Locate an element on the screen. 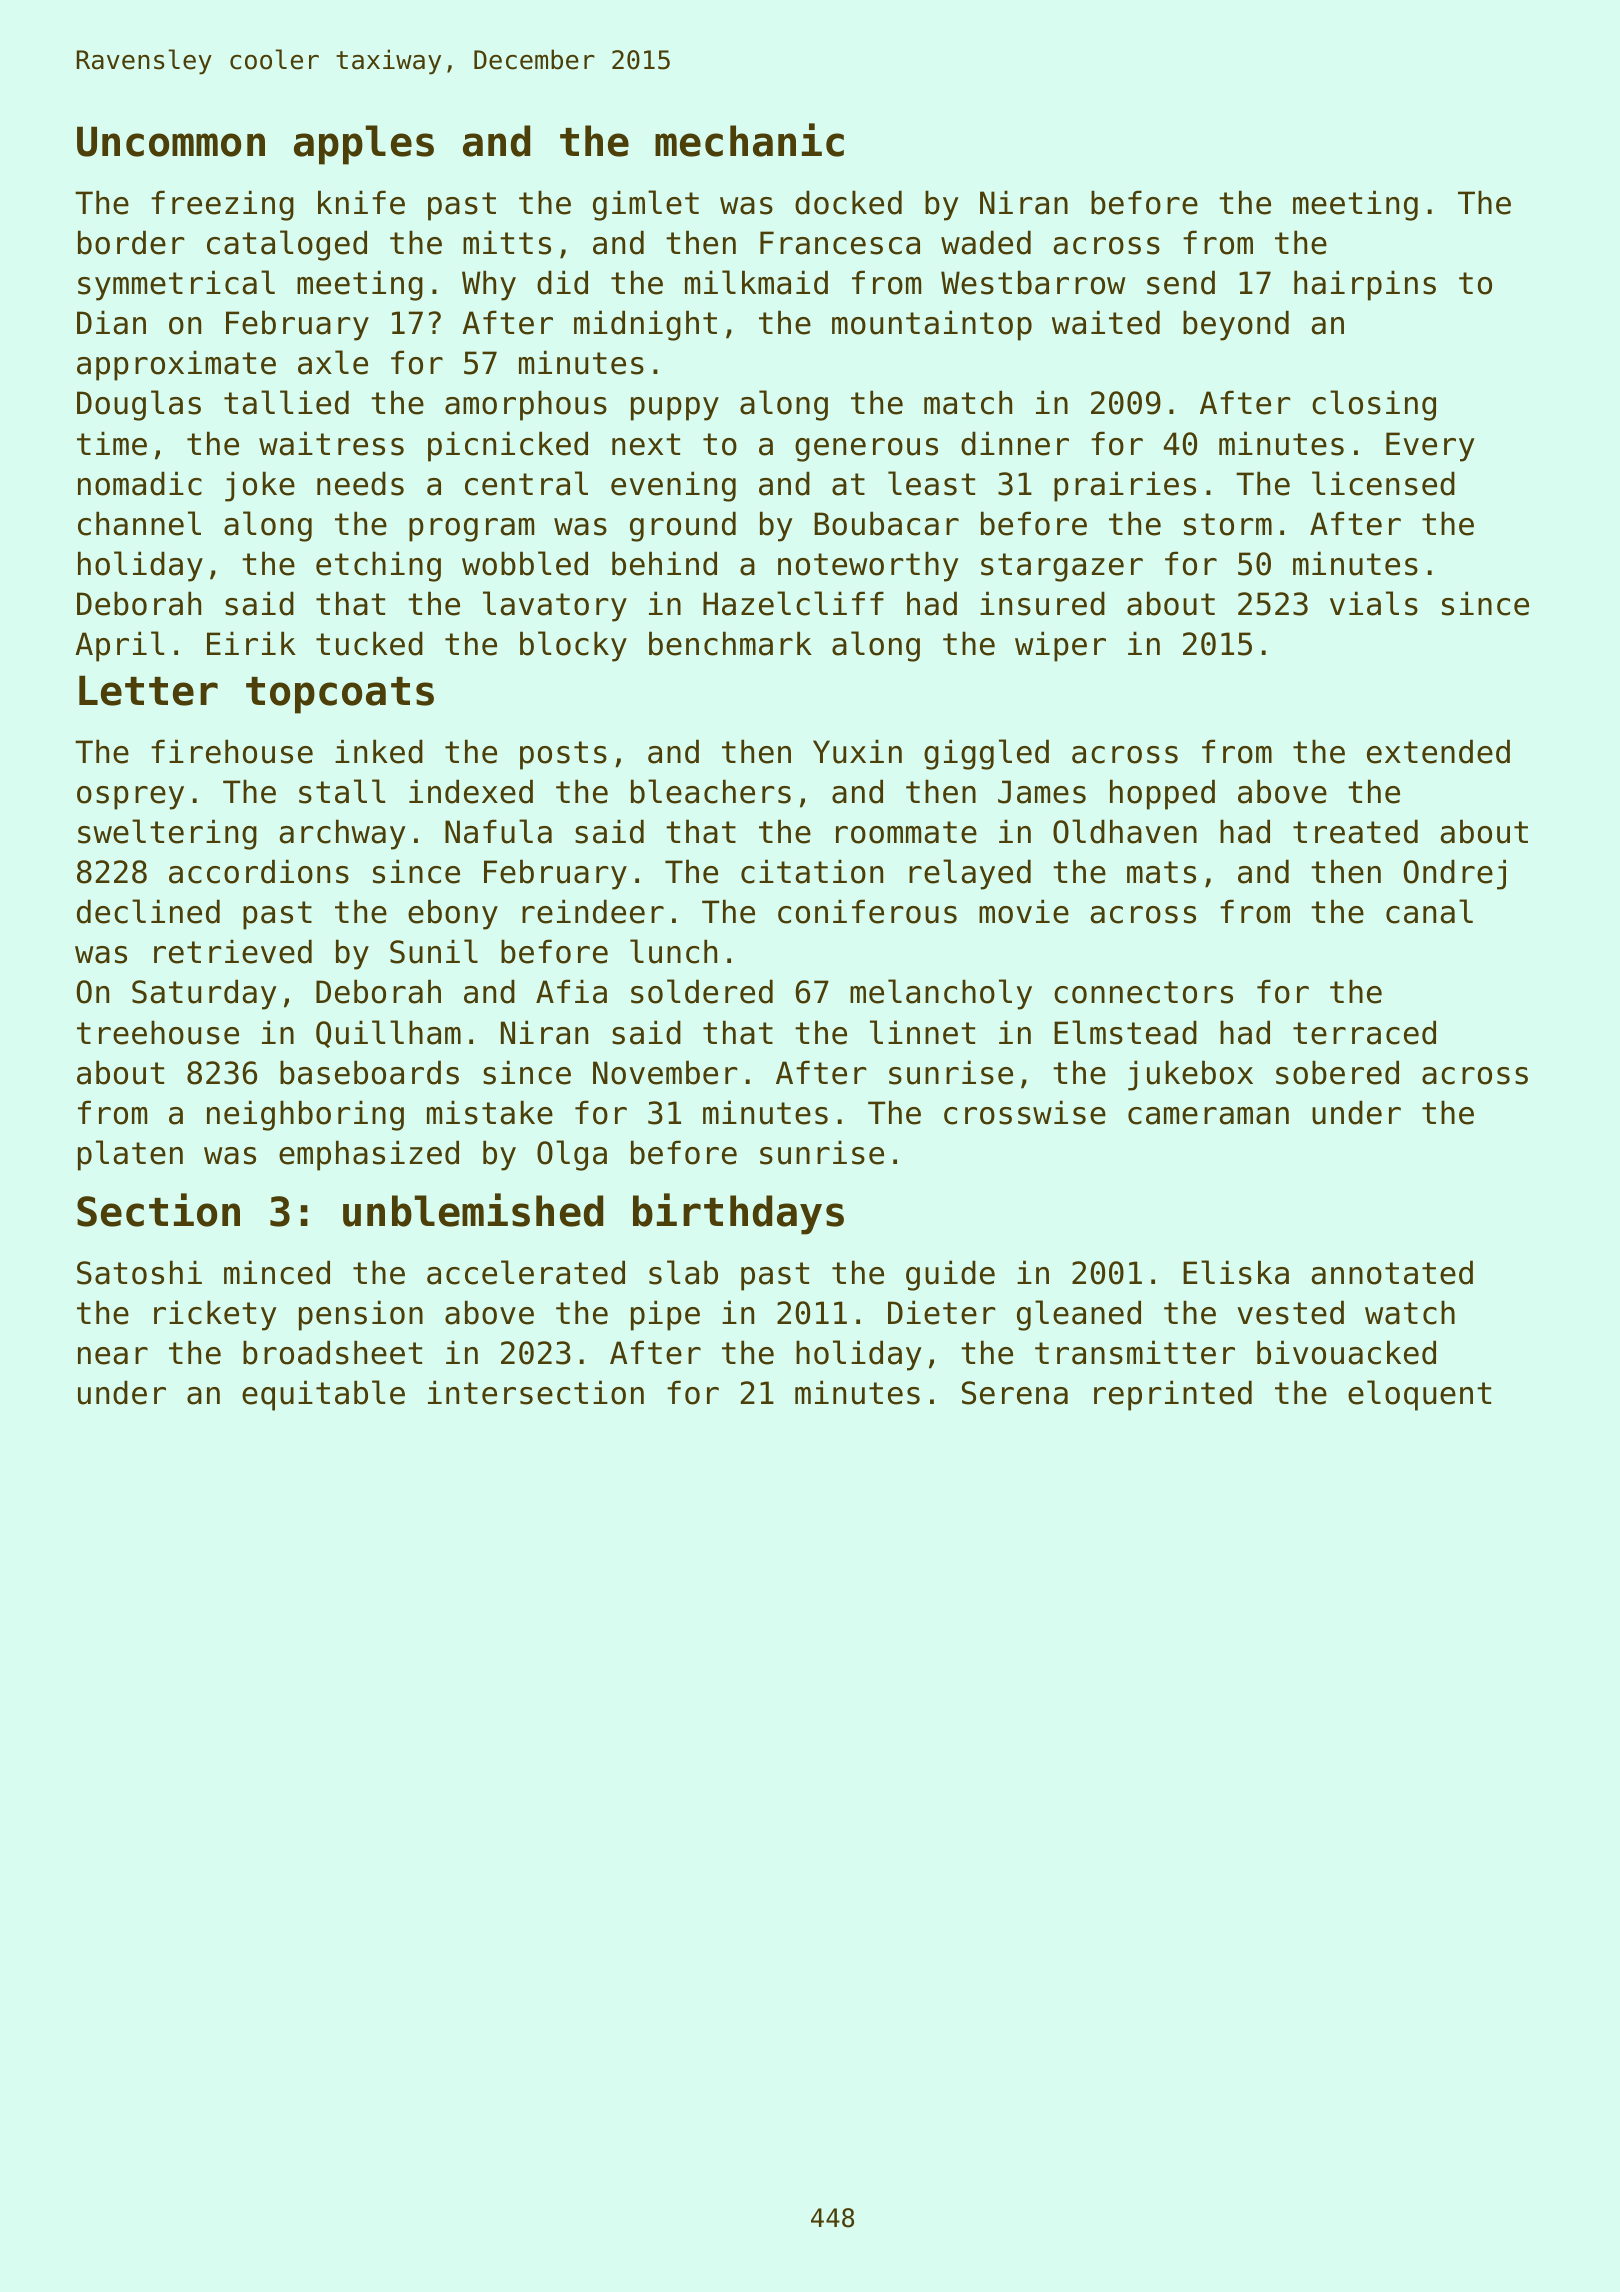 The image size is (1620, 2292). reindeer is located at coordinates (593, 911).
